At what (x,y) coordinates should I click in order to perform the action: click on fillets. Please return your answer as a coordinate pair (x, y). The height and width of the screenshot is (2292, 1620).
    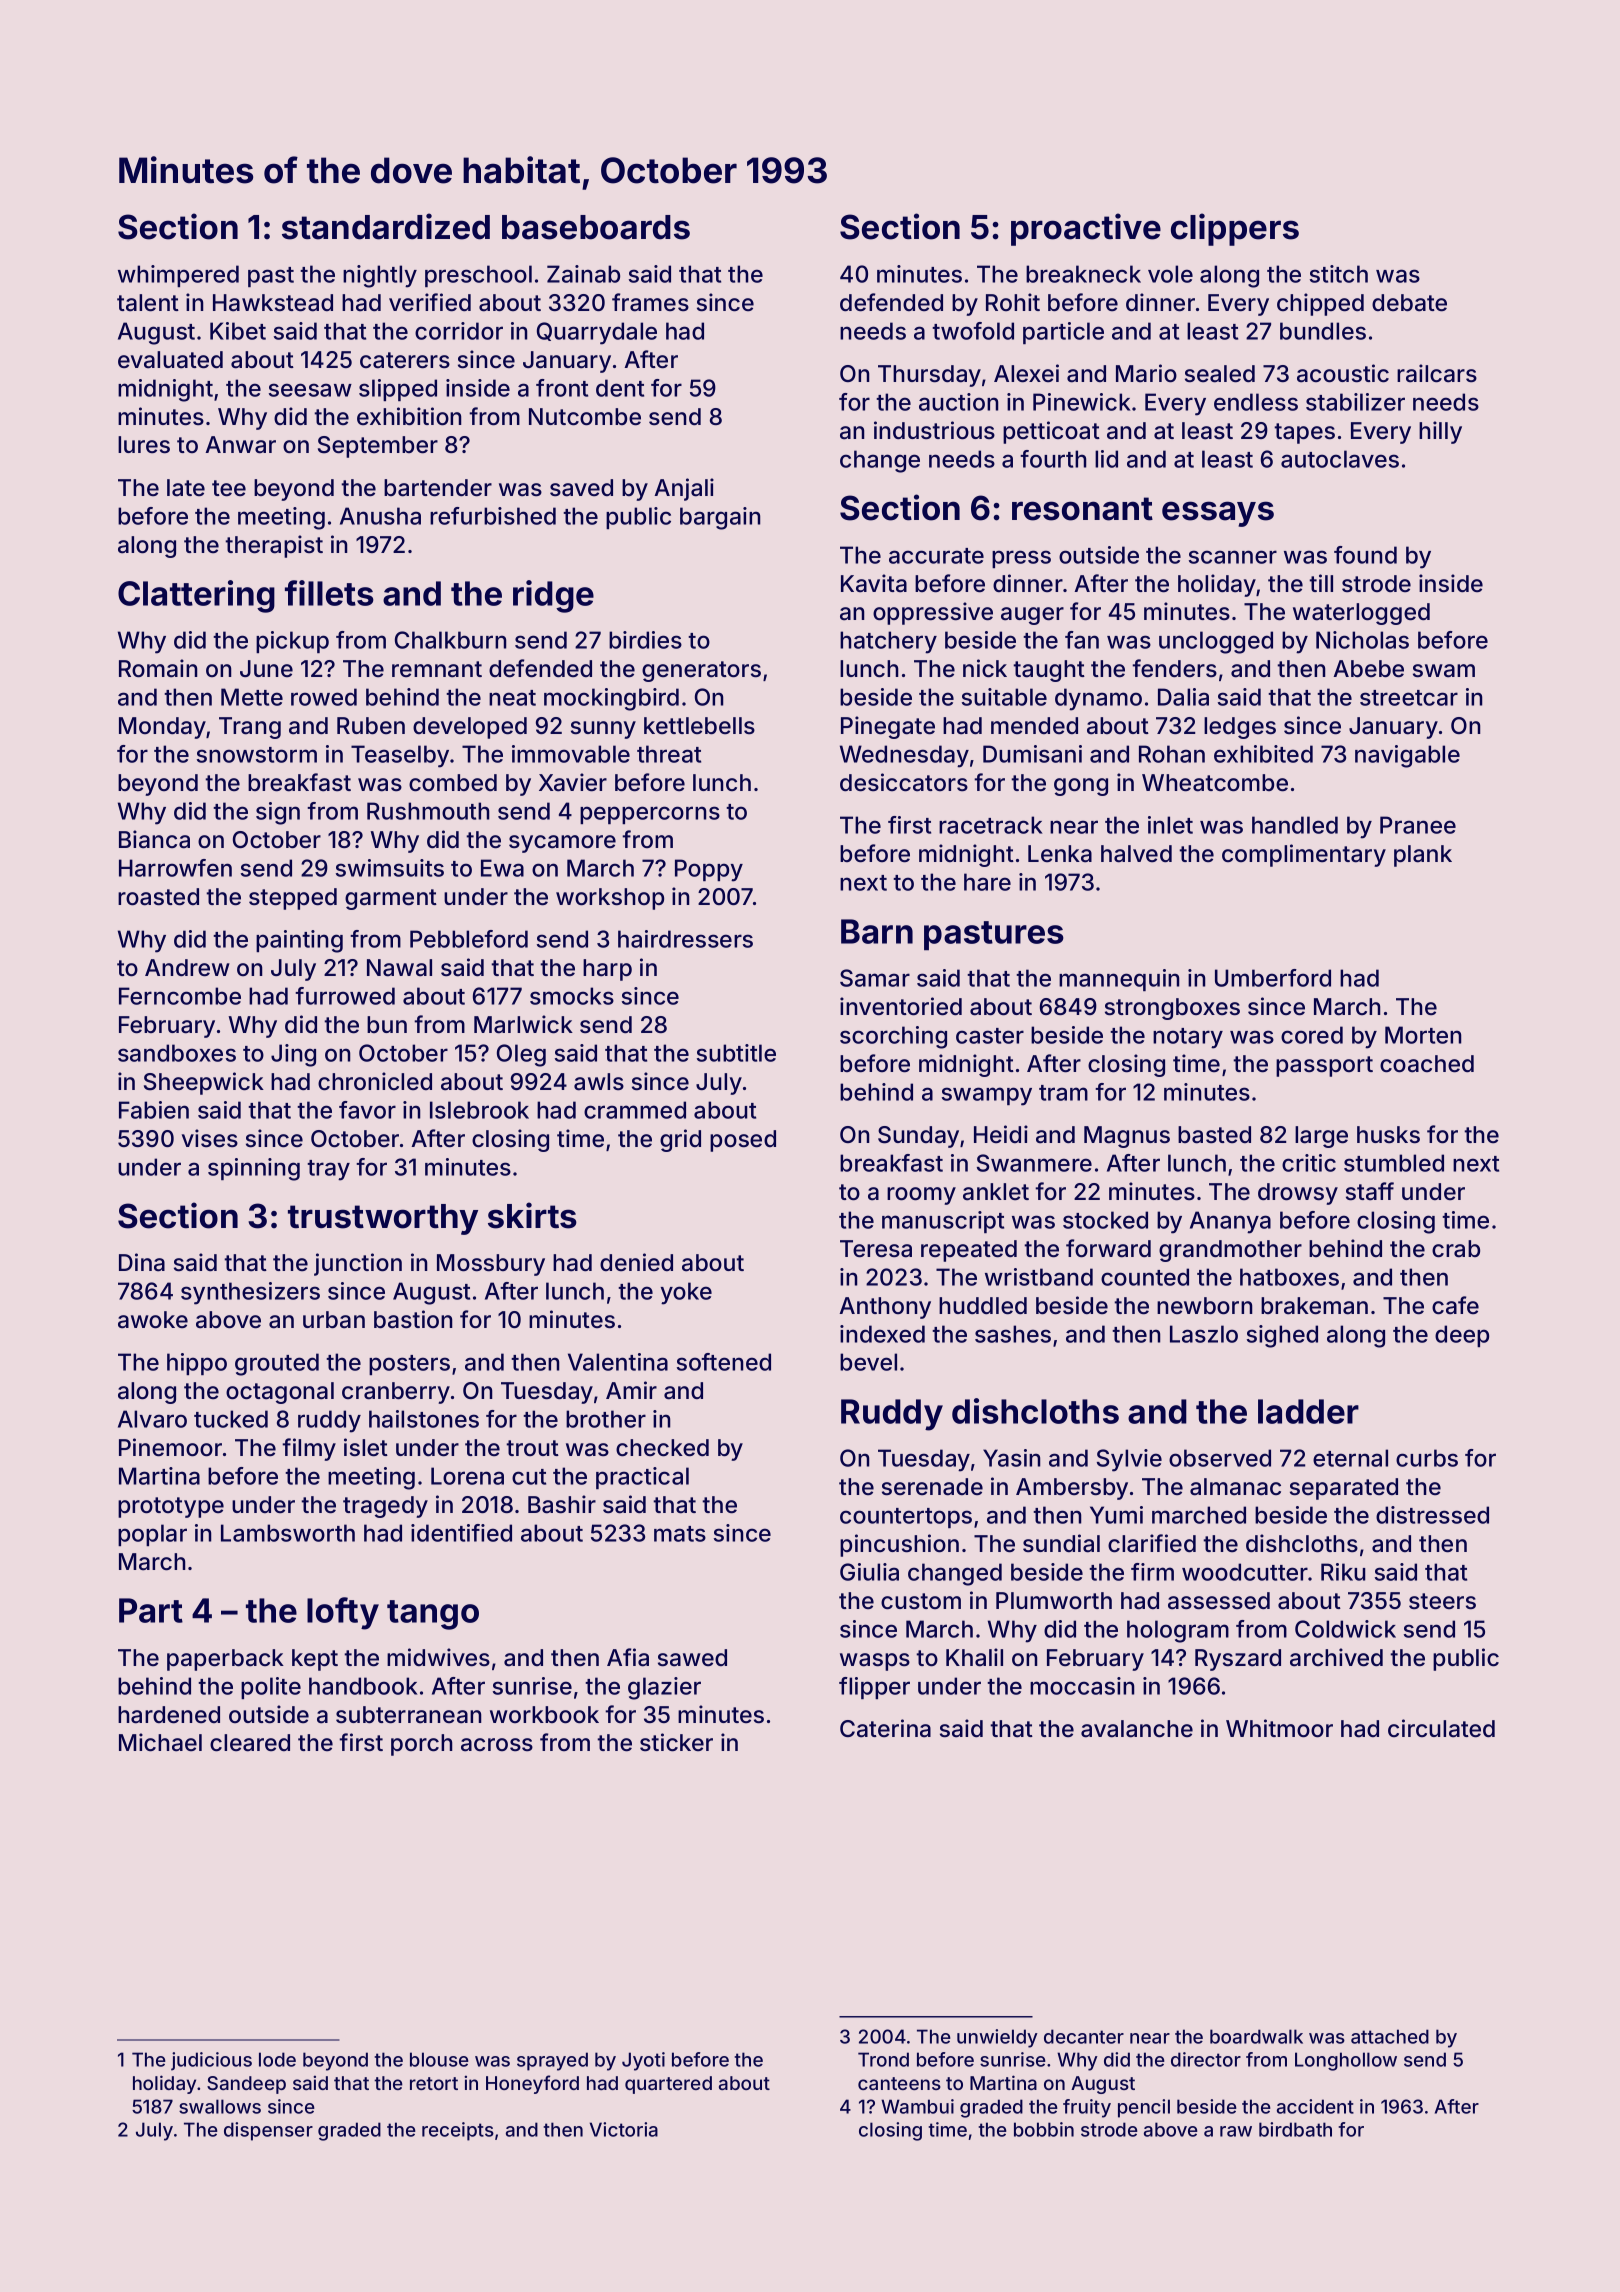
    Looking at the image, I should click on (329, 593).
